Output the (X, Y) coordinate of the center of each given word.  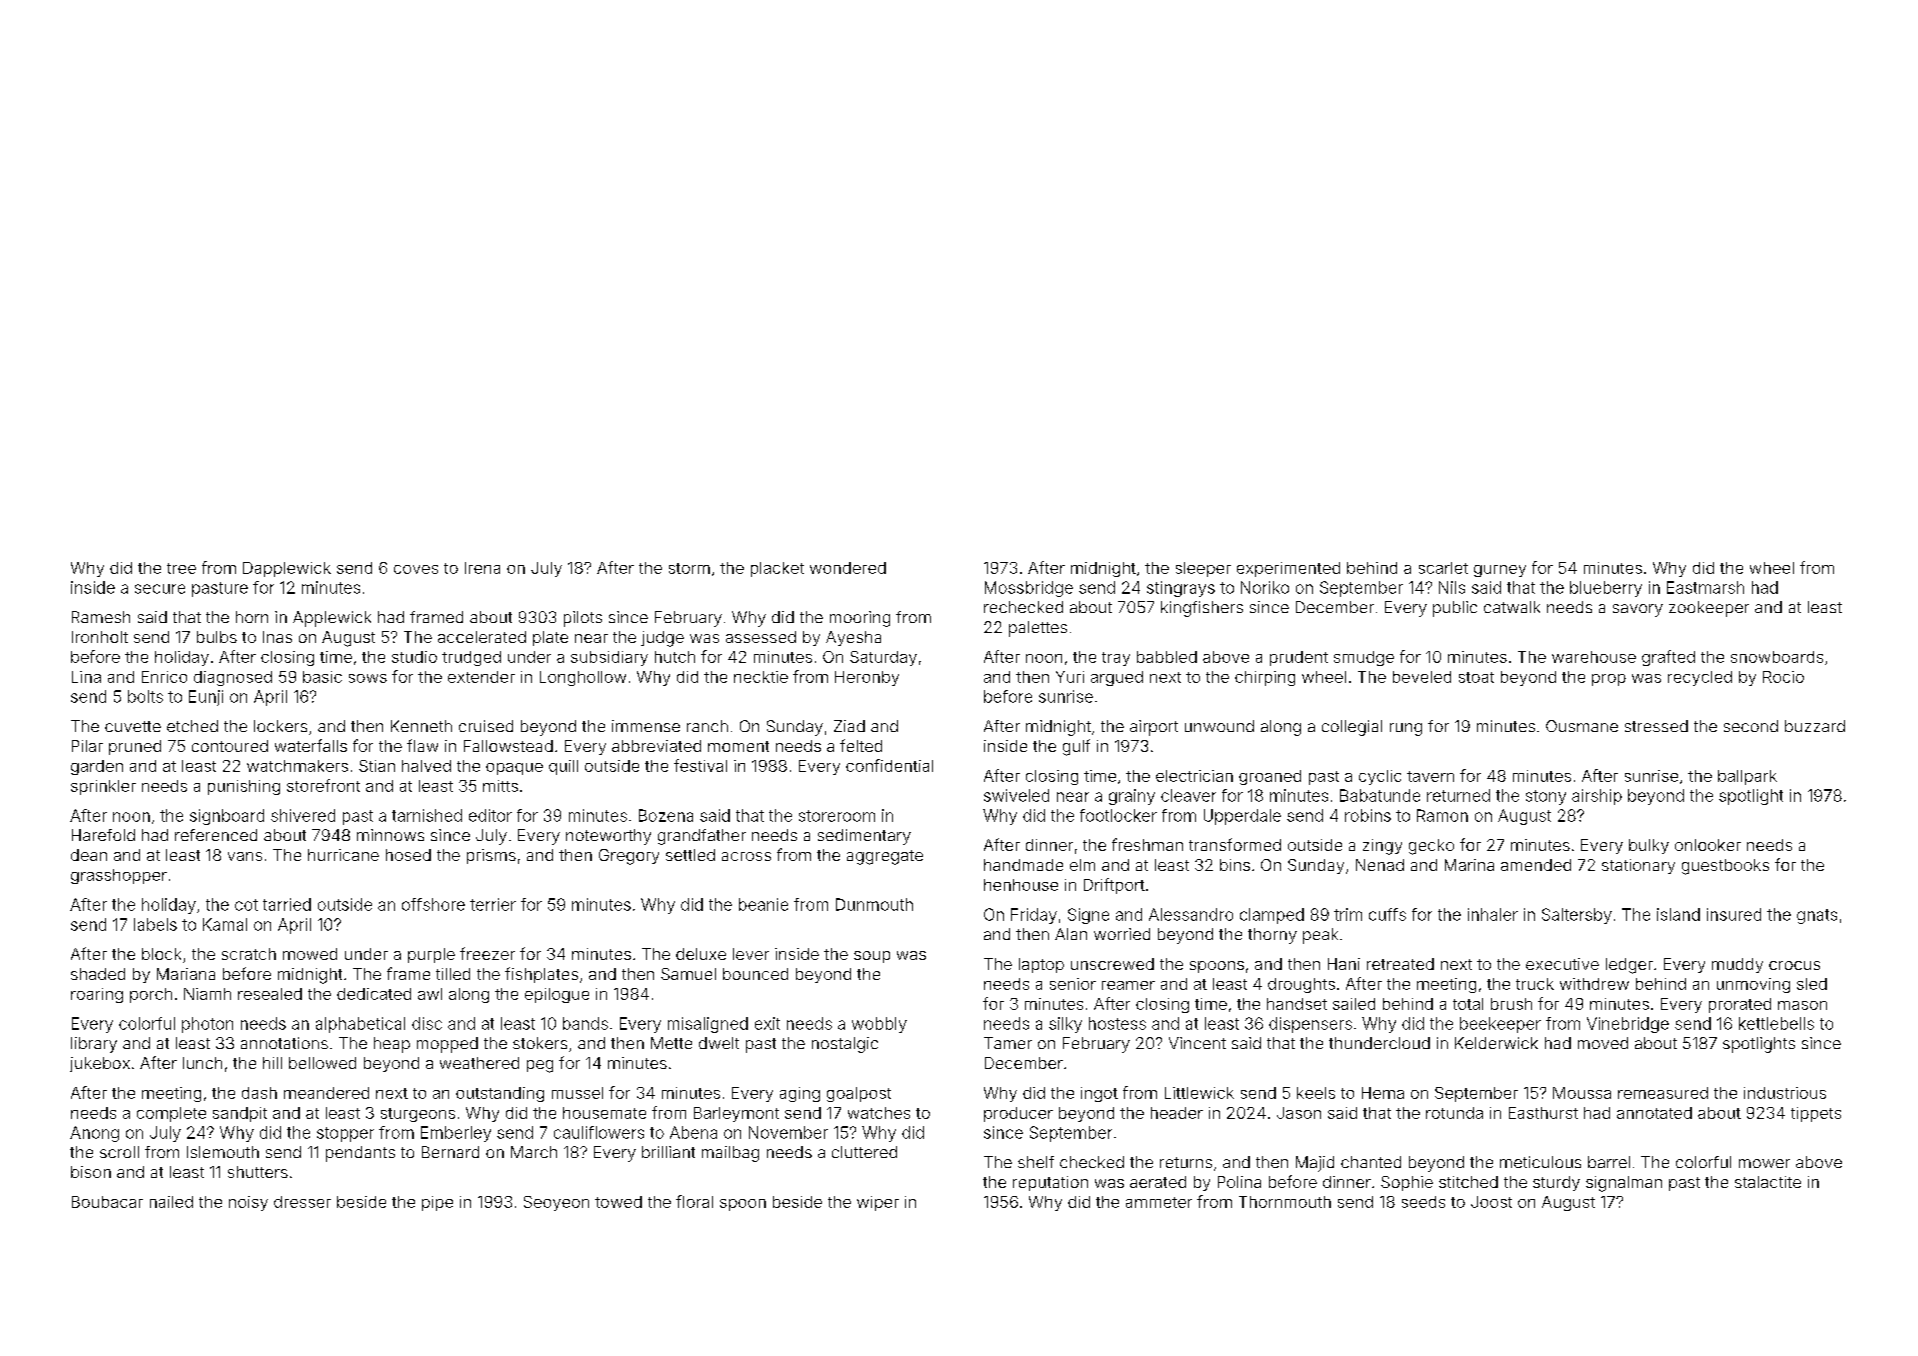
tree (181, 568)
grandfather (702, 837)
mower (1764, 1163)
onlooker (1708, 845)
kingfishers (1202, 609)
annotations (284, 1043)
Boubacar (107, 1202)
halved (426, 766)
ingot (1099, 1094)
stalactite (1768, 1182)
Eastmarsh (1705, 587)
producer (1018, 1114)
